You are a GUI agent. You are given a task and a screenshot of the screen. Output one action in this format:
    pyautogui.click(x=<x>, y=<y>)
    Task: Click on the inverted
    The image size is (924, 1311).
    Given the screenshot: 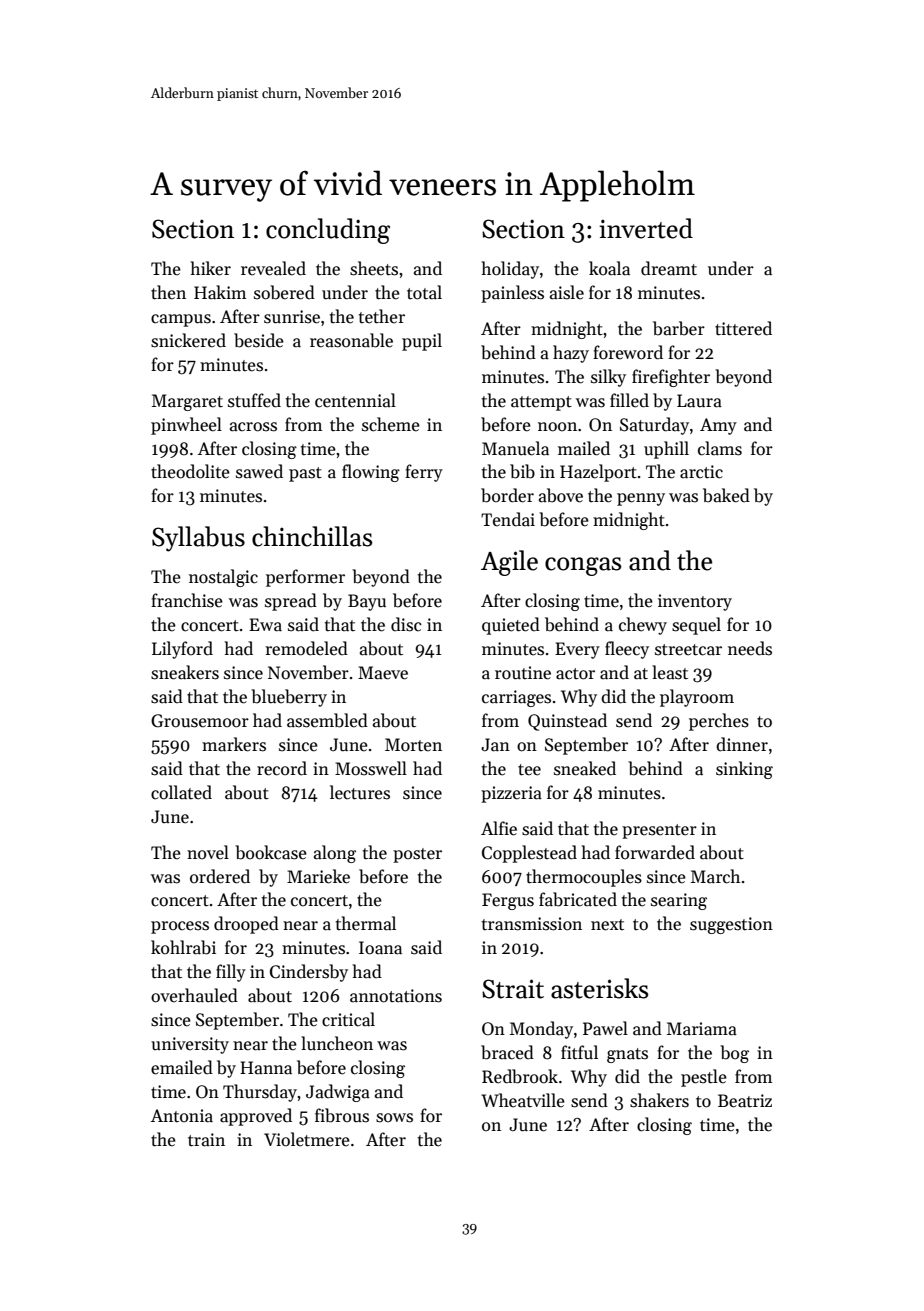 What is the action you would take?
    pyautogui.click(x=646, y=228)
